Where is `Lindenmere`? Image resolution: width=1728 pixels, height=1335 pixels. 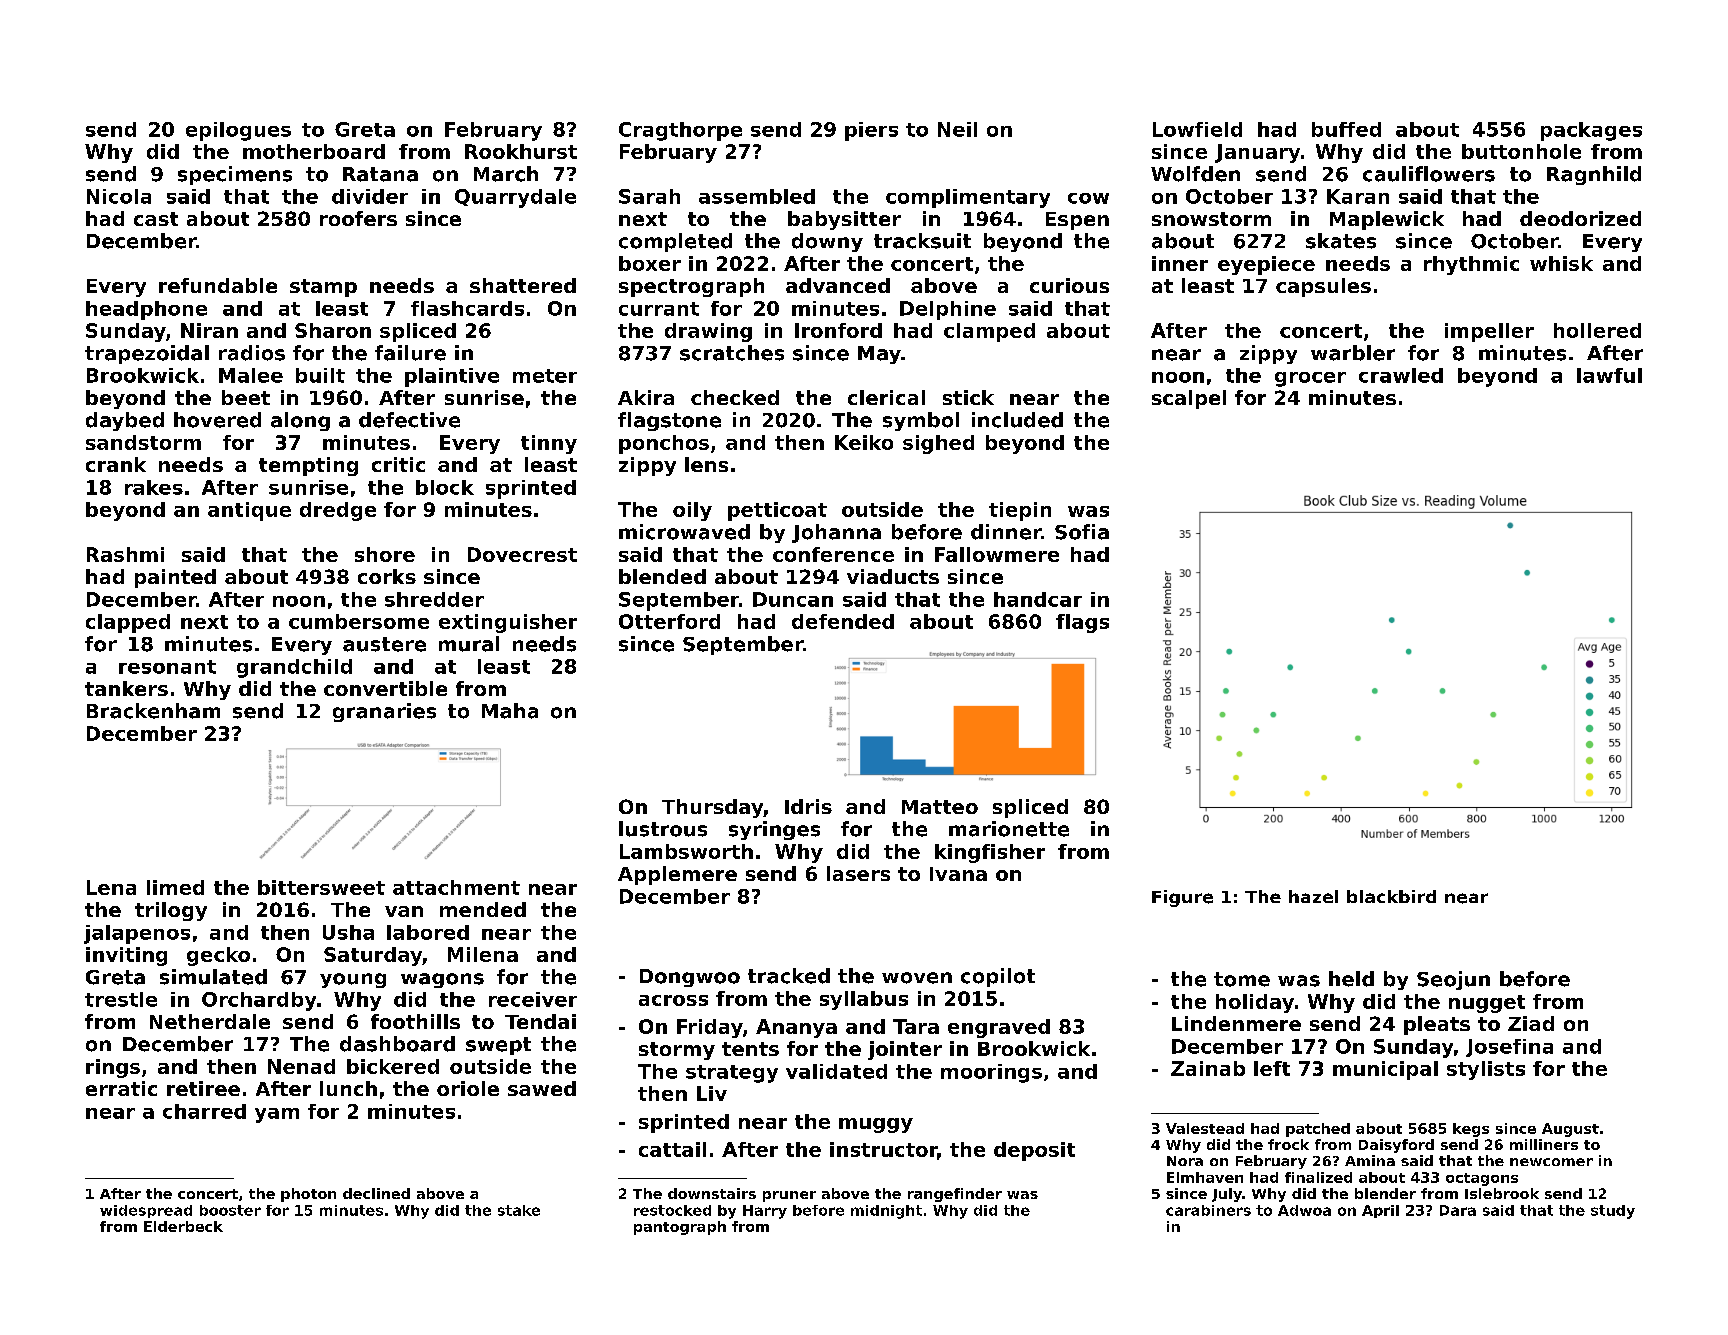 Lindenmere is located at coordinates (1236, 1023).
